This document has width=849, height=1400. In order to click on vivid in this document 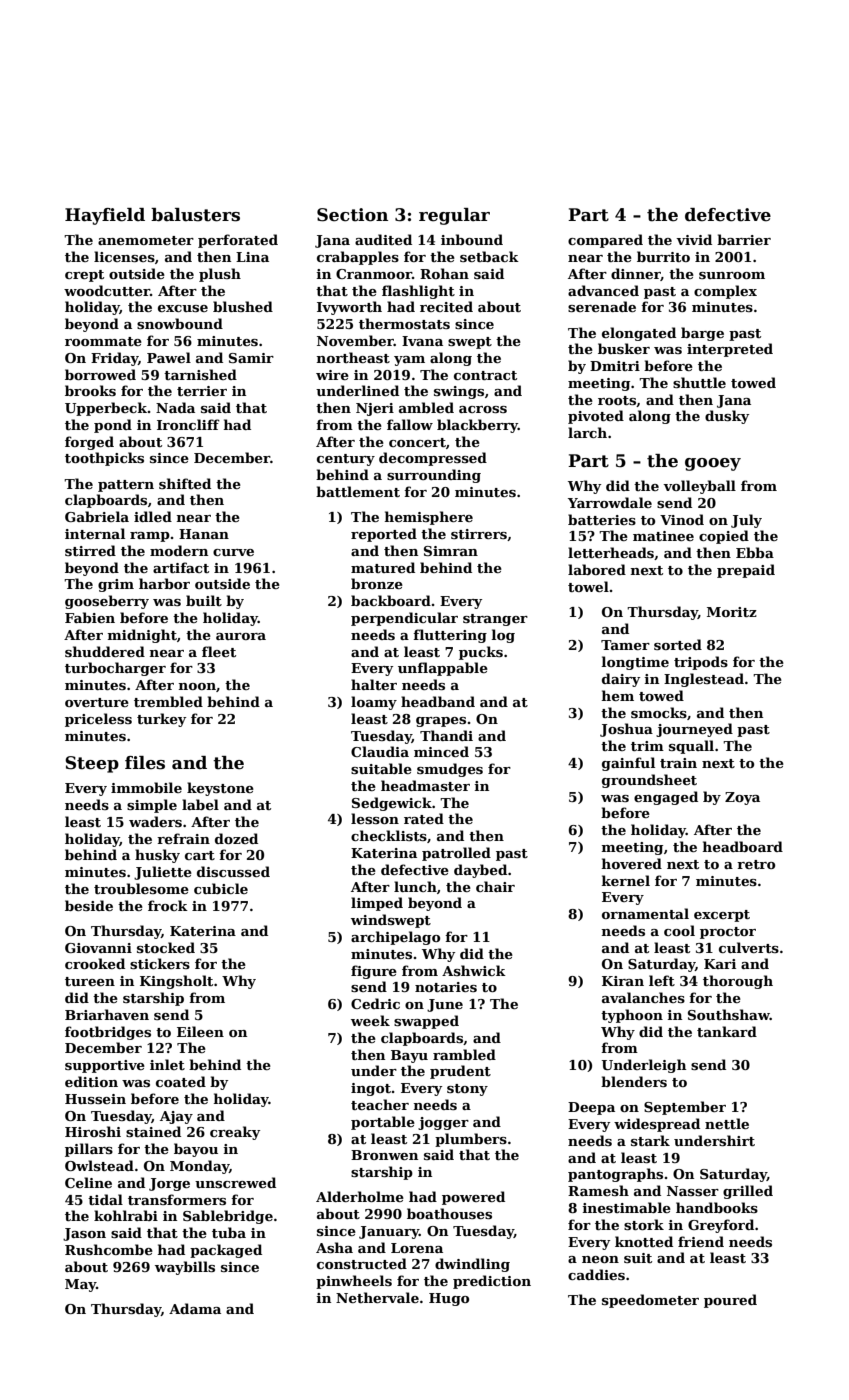, I will do `click(694, 239)`.
